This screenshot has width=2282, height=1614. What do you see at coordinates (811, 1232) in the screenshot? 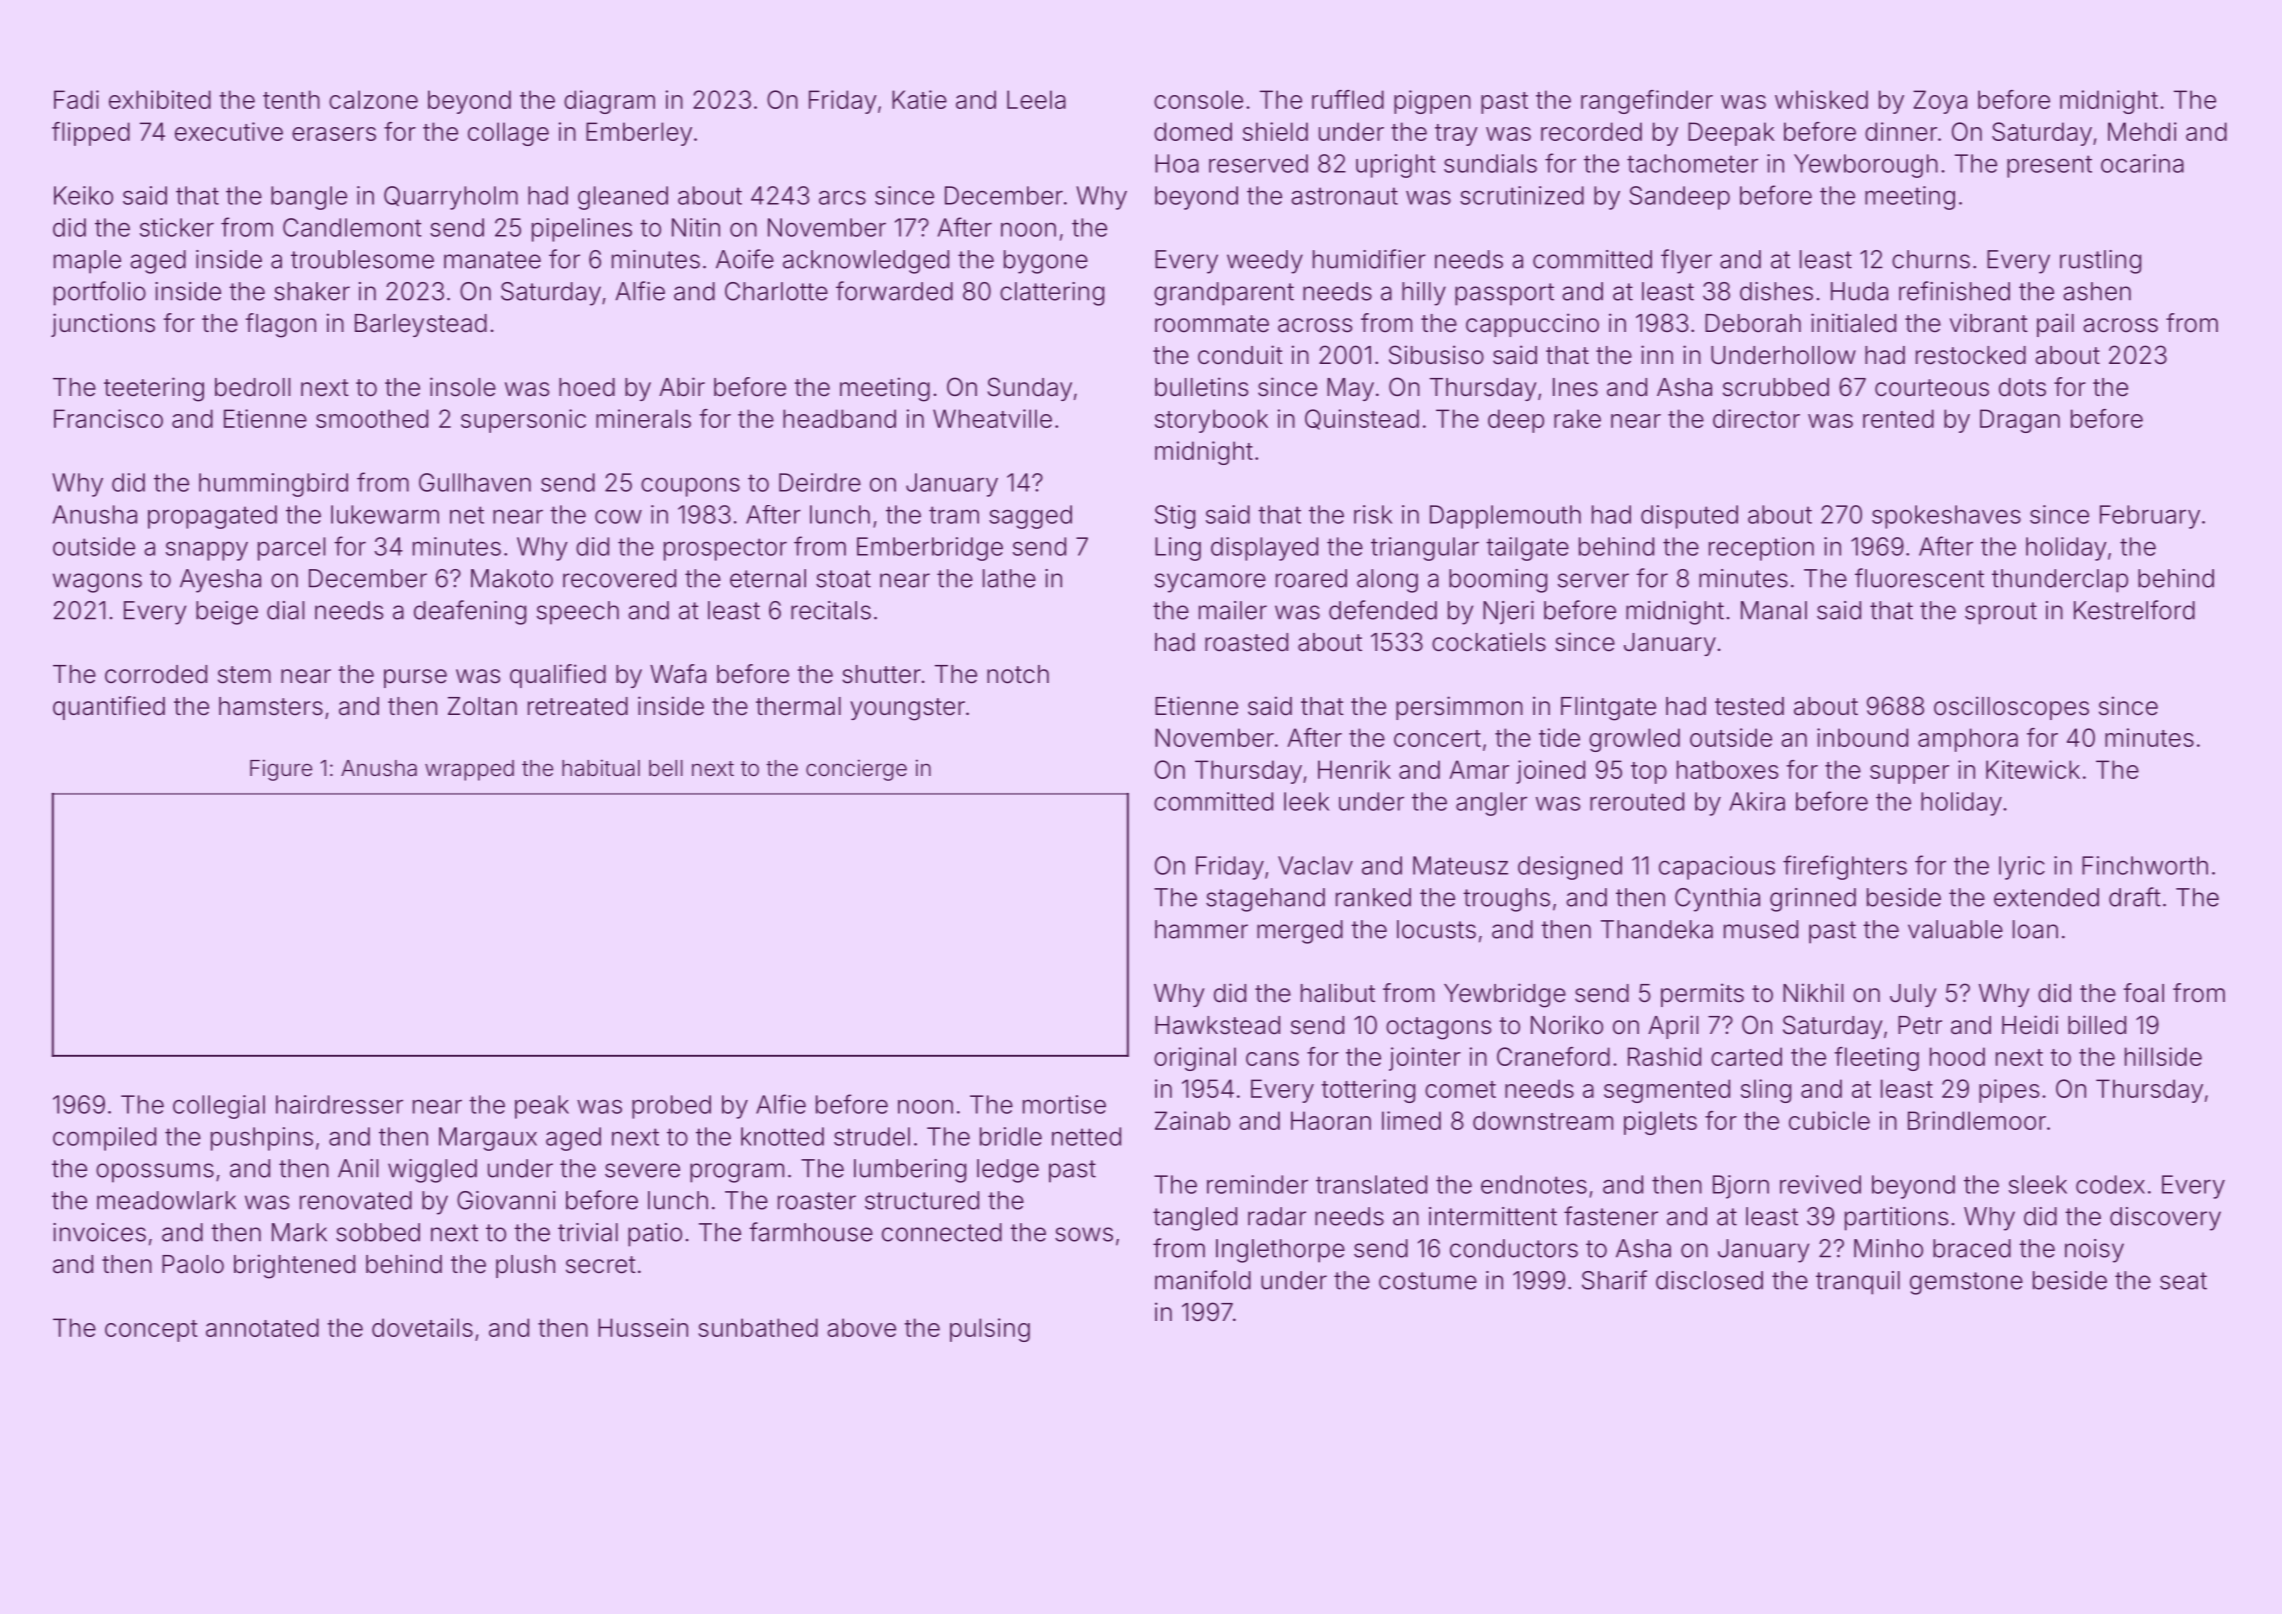
I see `farmhouse` at bounding box center [811, 1232].
